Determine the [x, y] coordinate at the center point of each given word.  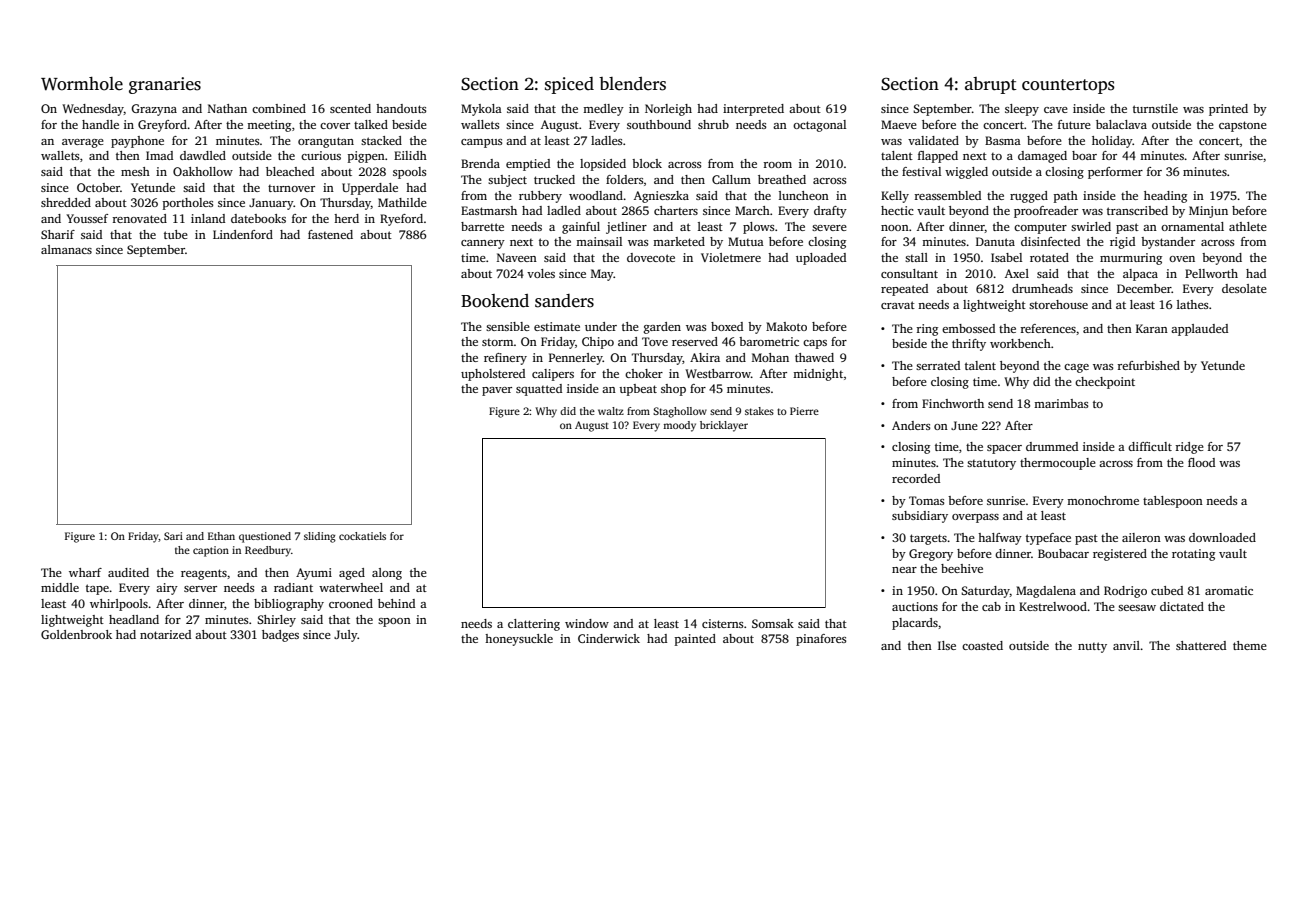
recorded [916, 478]
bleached [290, 171]
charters [676, 210]
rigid [1122, 243]
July [346, 636]
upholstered [493, 375]
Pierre [804, 411]
